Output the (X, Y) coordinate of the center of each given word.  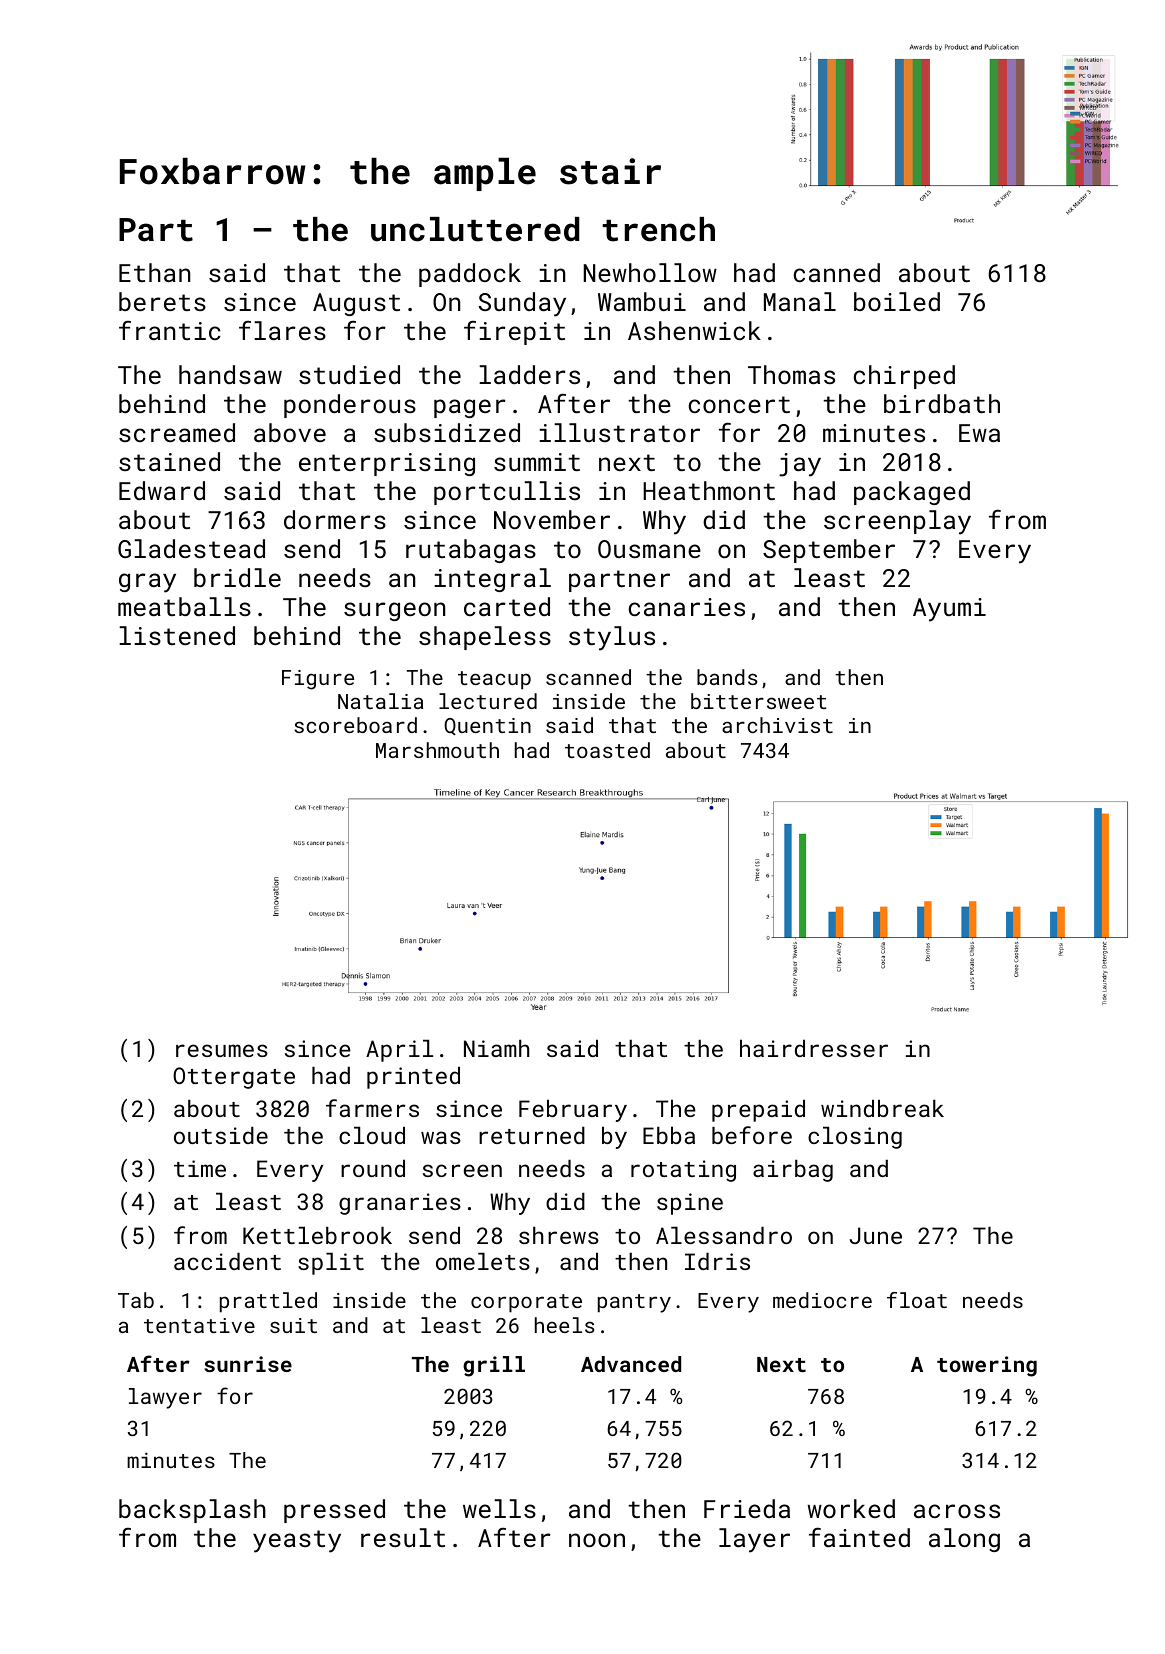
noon (597, 1540)
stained (169, 461)
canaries (687, 607)
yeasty (297, 1541)
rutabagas (471, 551)
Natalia (380, 701)
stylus (612, 638)
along (964, 1540)
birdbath (942, 403)
